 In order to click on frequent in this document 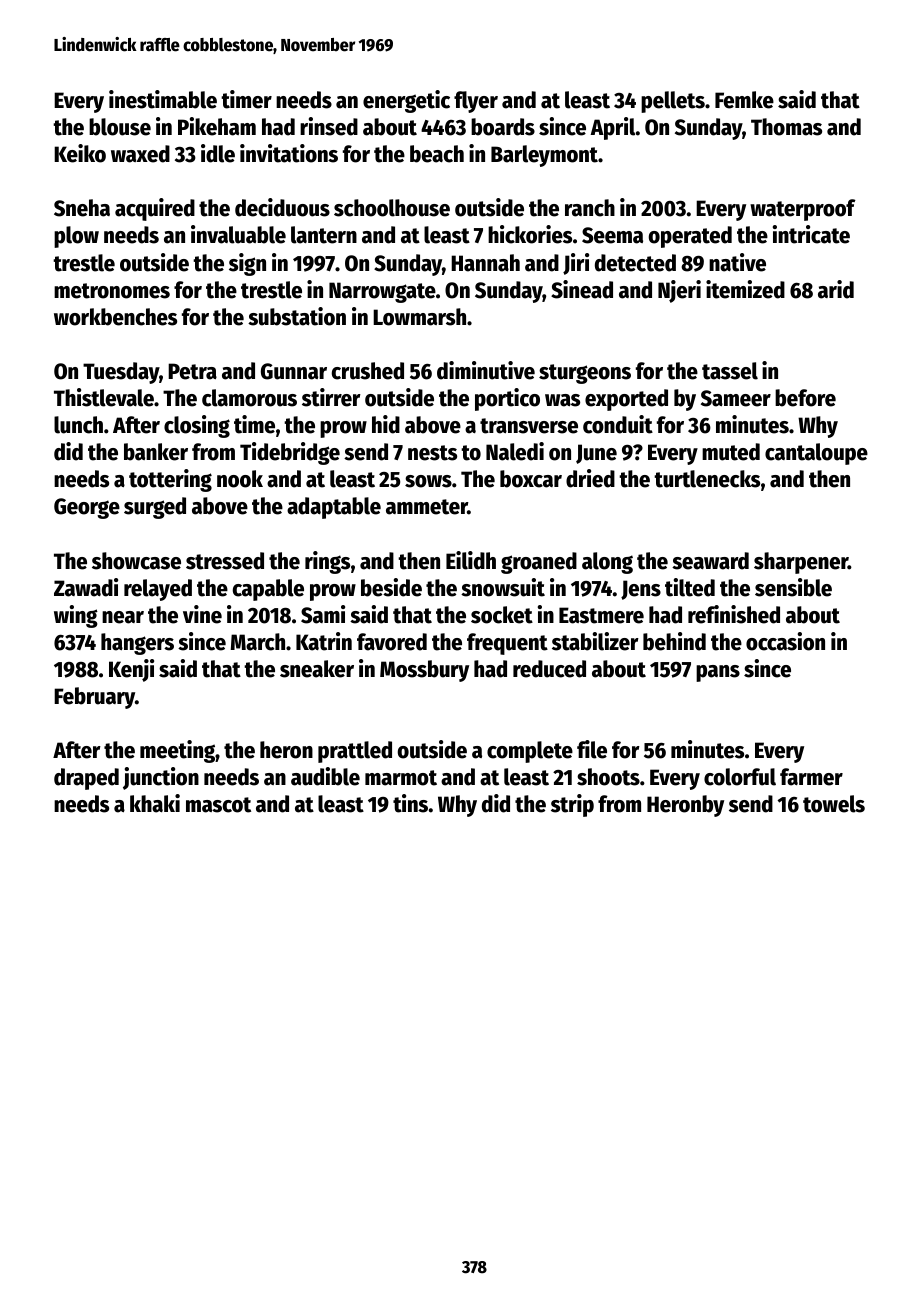, I will do `click(507, 644)`.
